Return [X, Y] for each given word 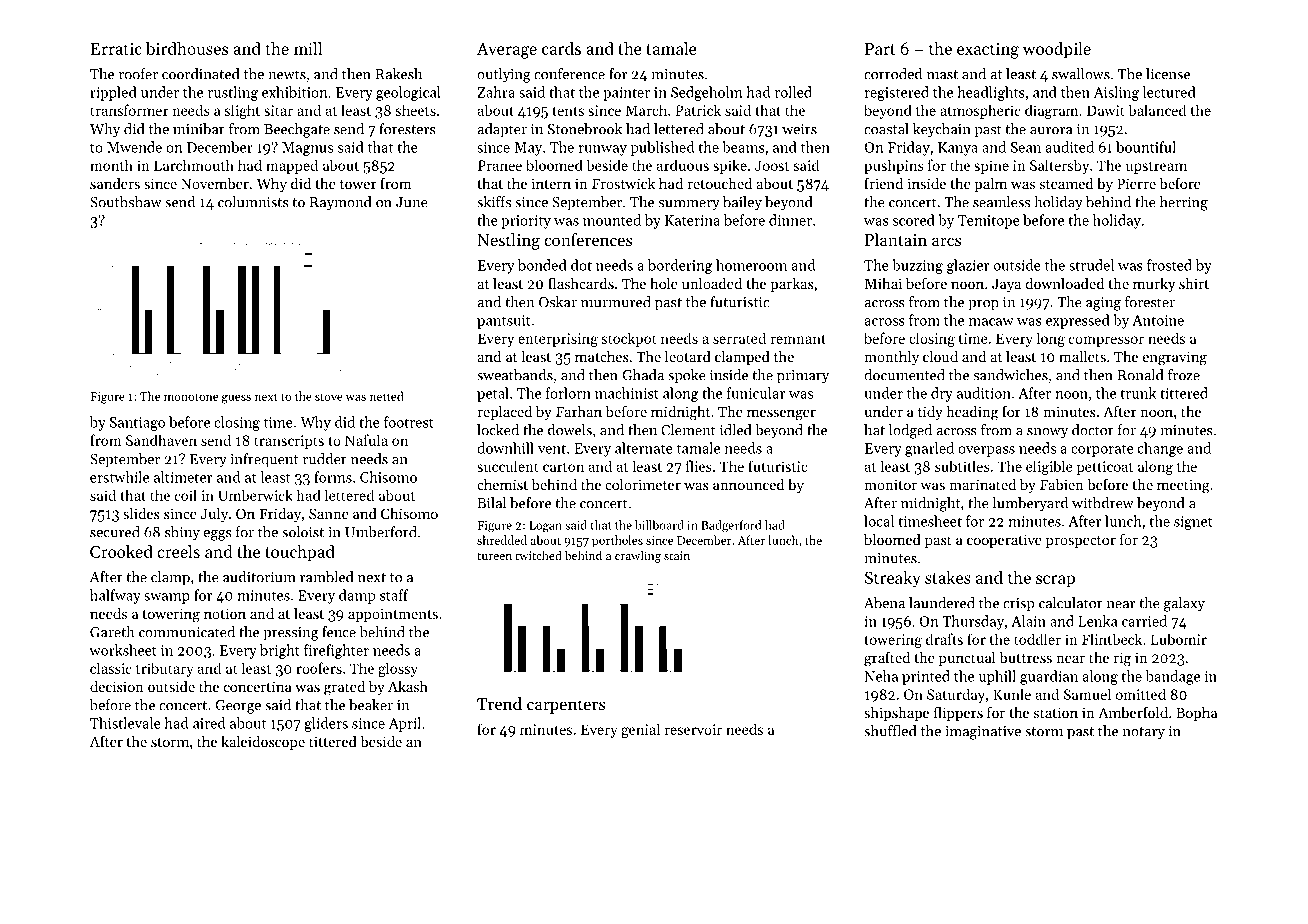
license [1168, 74]
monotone [191, 397]
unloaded [712, 283]
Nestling [508, 241]
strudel [1091, 265]
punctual [967, 659]
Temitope [989, 222]
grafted [887, 659]
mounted [612, 220]
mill [308, 48]
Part [880, 49]
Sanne [329, 513]
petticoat [1105, 468]
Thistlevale [125, 723]
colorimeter [643, 484]
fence [339, 632]
